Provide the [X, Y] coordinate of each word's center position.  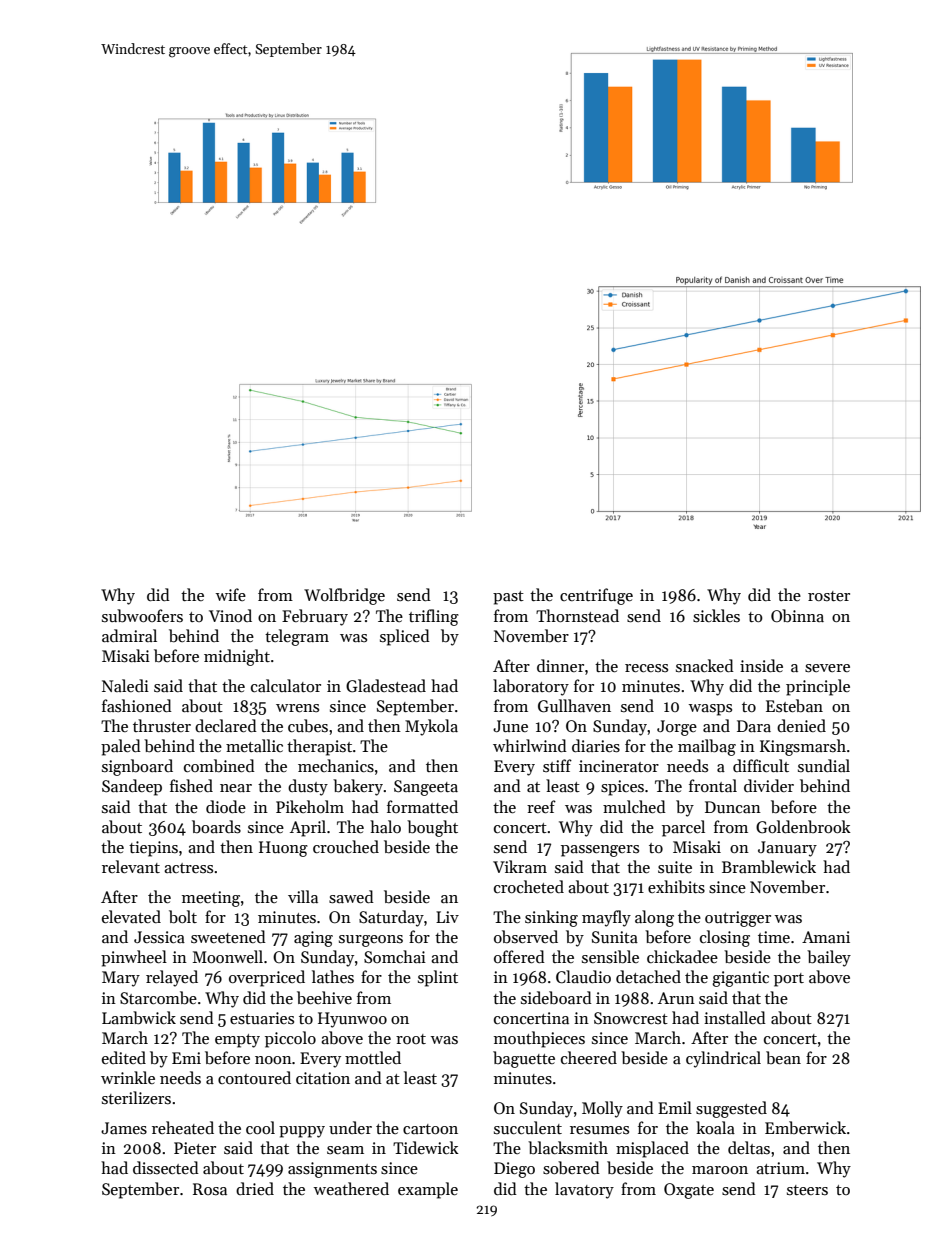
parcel [683, 828]
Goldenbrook [803, 827]
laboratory [531, 687]
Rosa [210, 1189]
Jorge [677, 728]
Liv [447, 917]
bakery [358, 787]
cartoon [430, 1129]
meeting [211, 899]
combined [219, 765]
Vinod [230, 615]
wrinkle [128, 1077]
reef [541, 806]
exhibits [676, 887]
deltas [749, 1147]
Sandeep [132, 787]
